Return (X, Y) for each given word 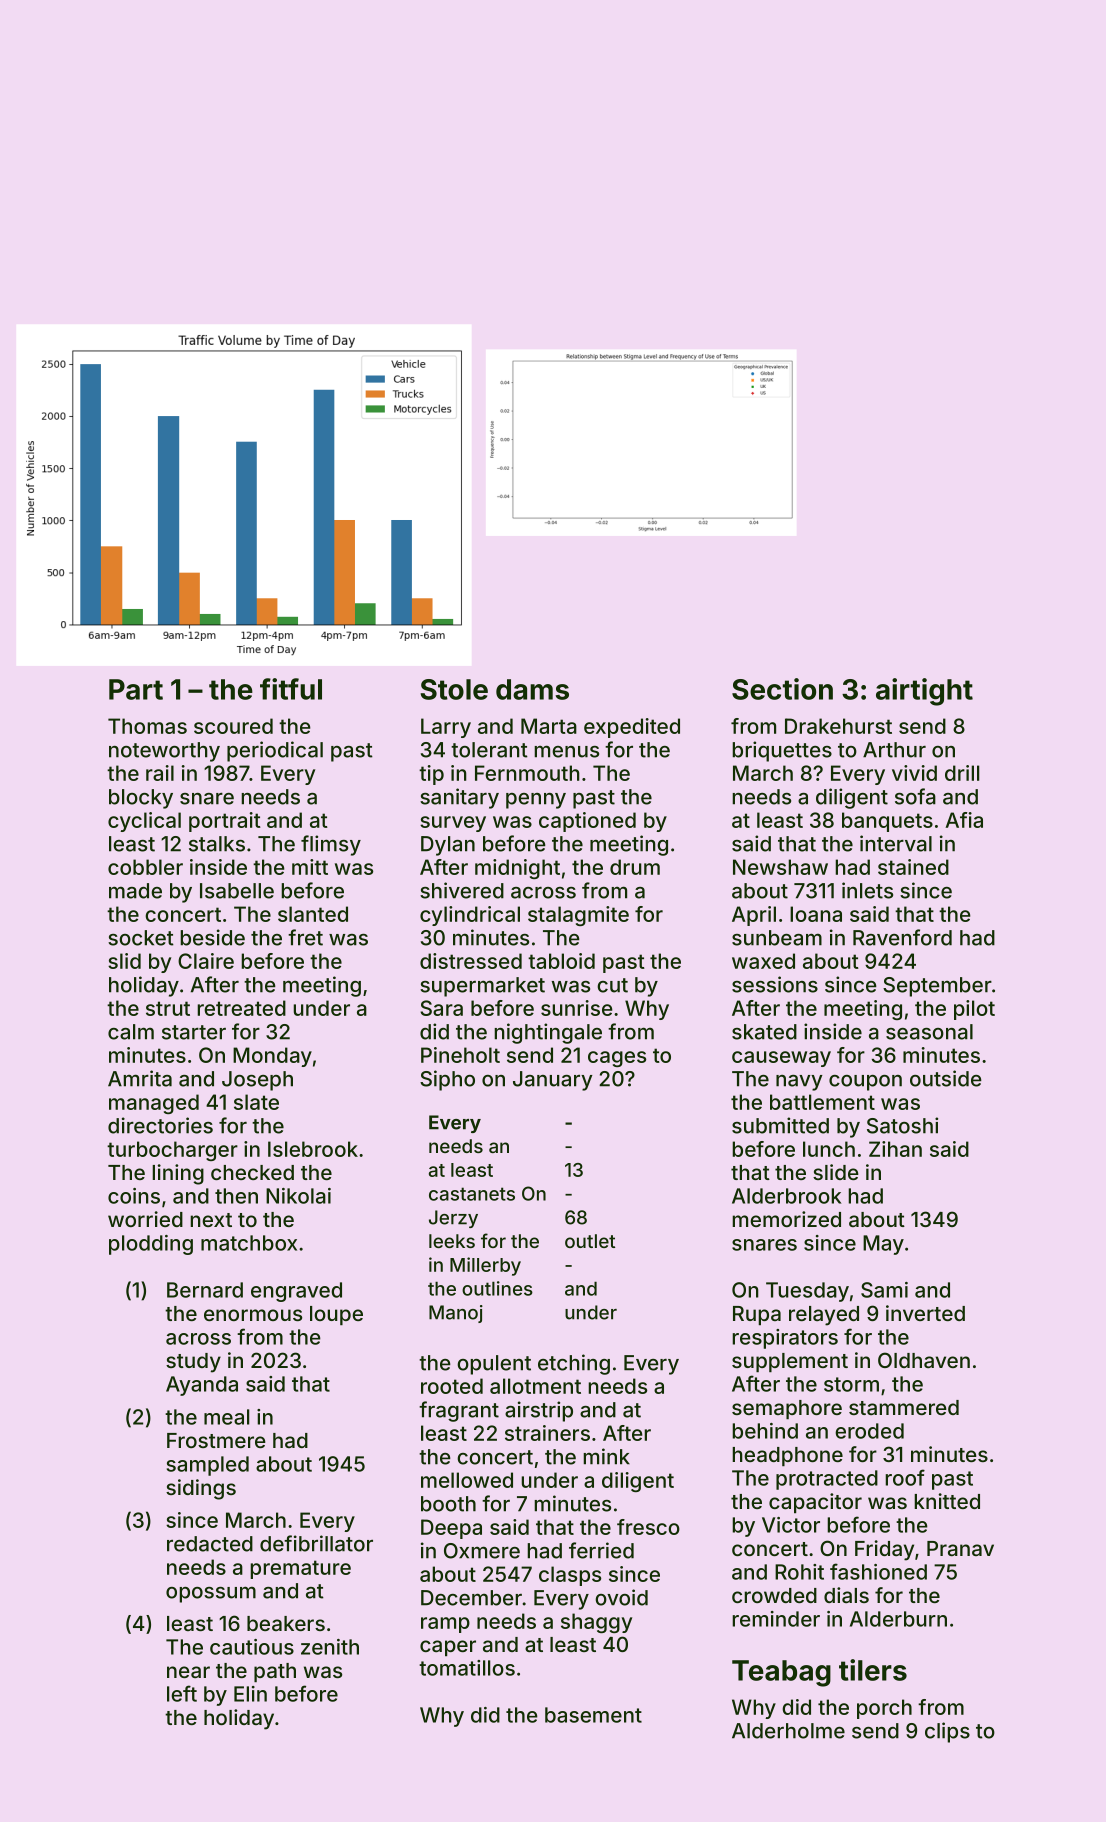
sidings (201, 1489)
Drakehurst (838, 726)
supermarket (482, 987)
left (182, 1693)
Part (136, 689)
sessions (775, 984)
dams (532, 689)
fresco (648, 1527)
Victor (791, 1525)
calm (131, 1032)
